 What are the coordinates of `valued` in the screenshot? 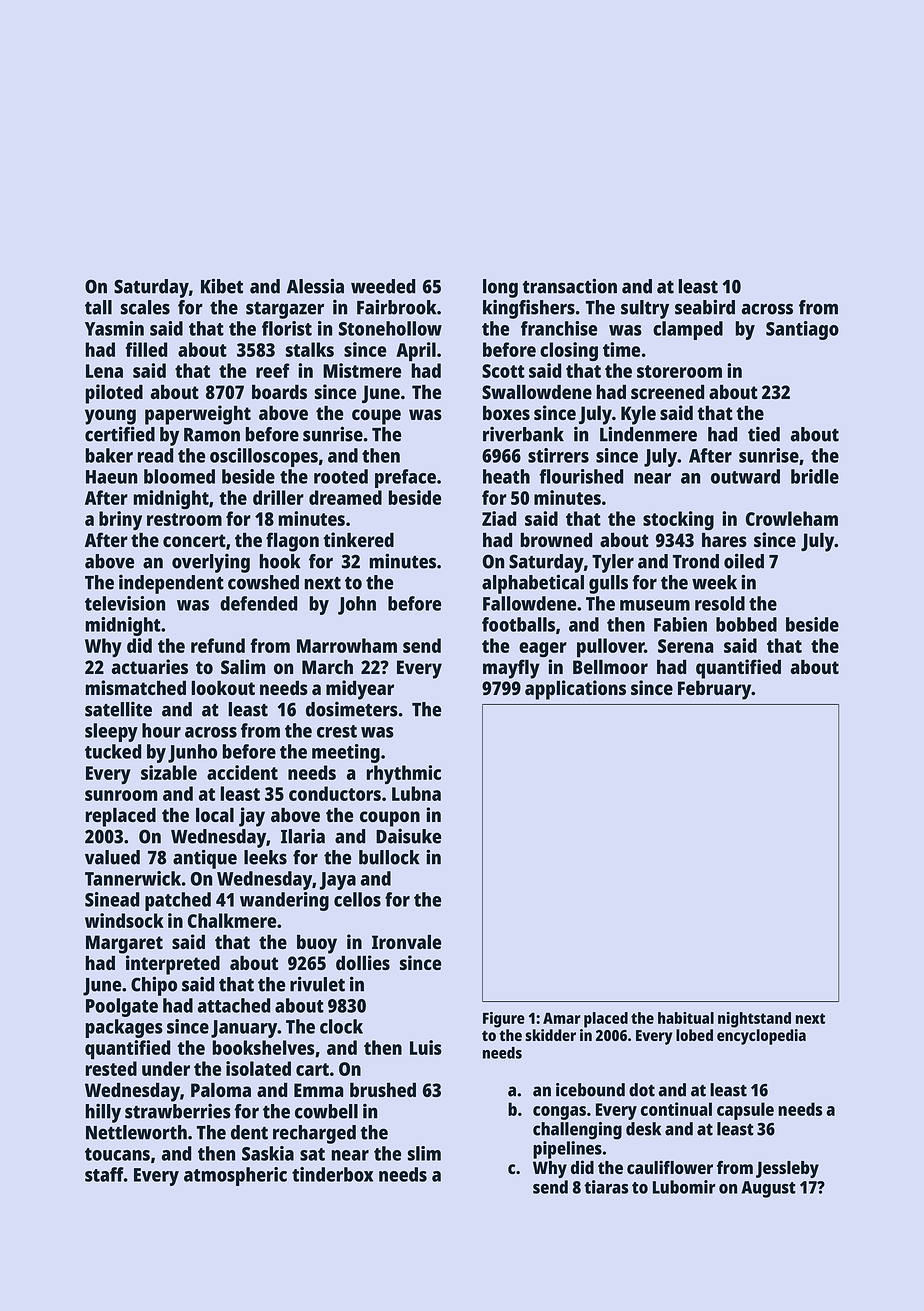 It's located at (112, 857).
